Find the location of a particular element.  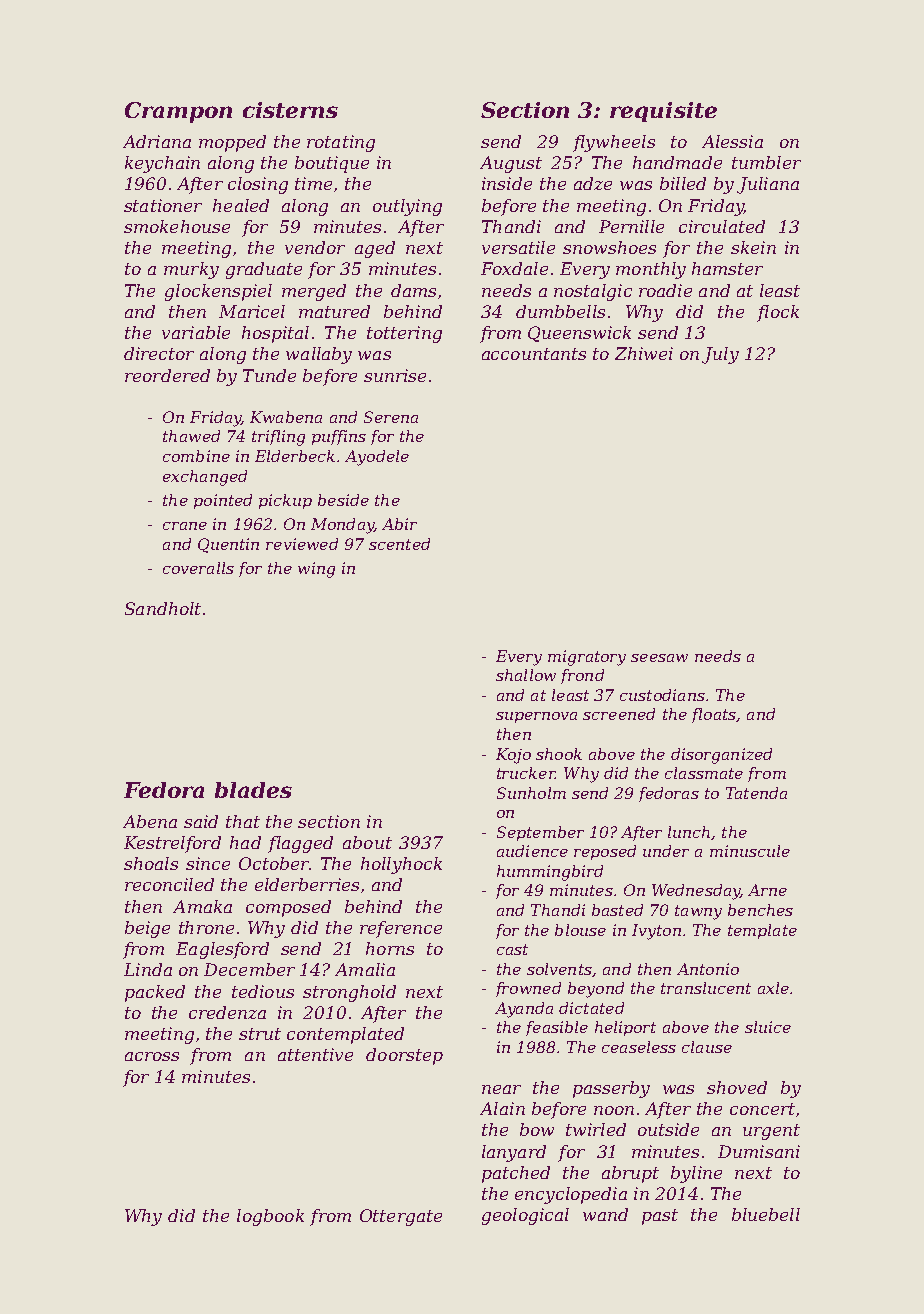

rotating is located at coordinates (341, 143).
